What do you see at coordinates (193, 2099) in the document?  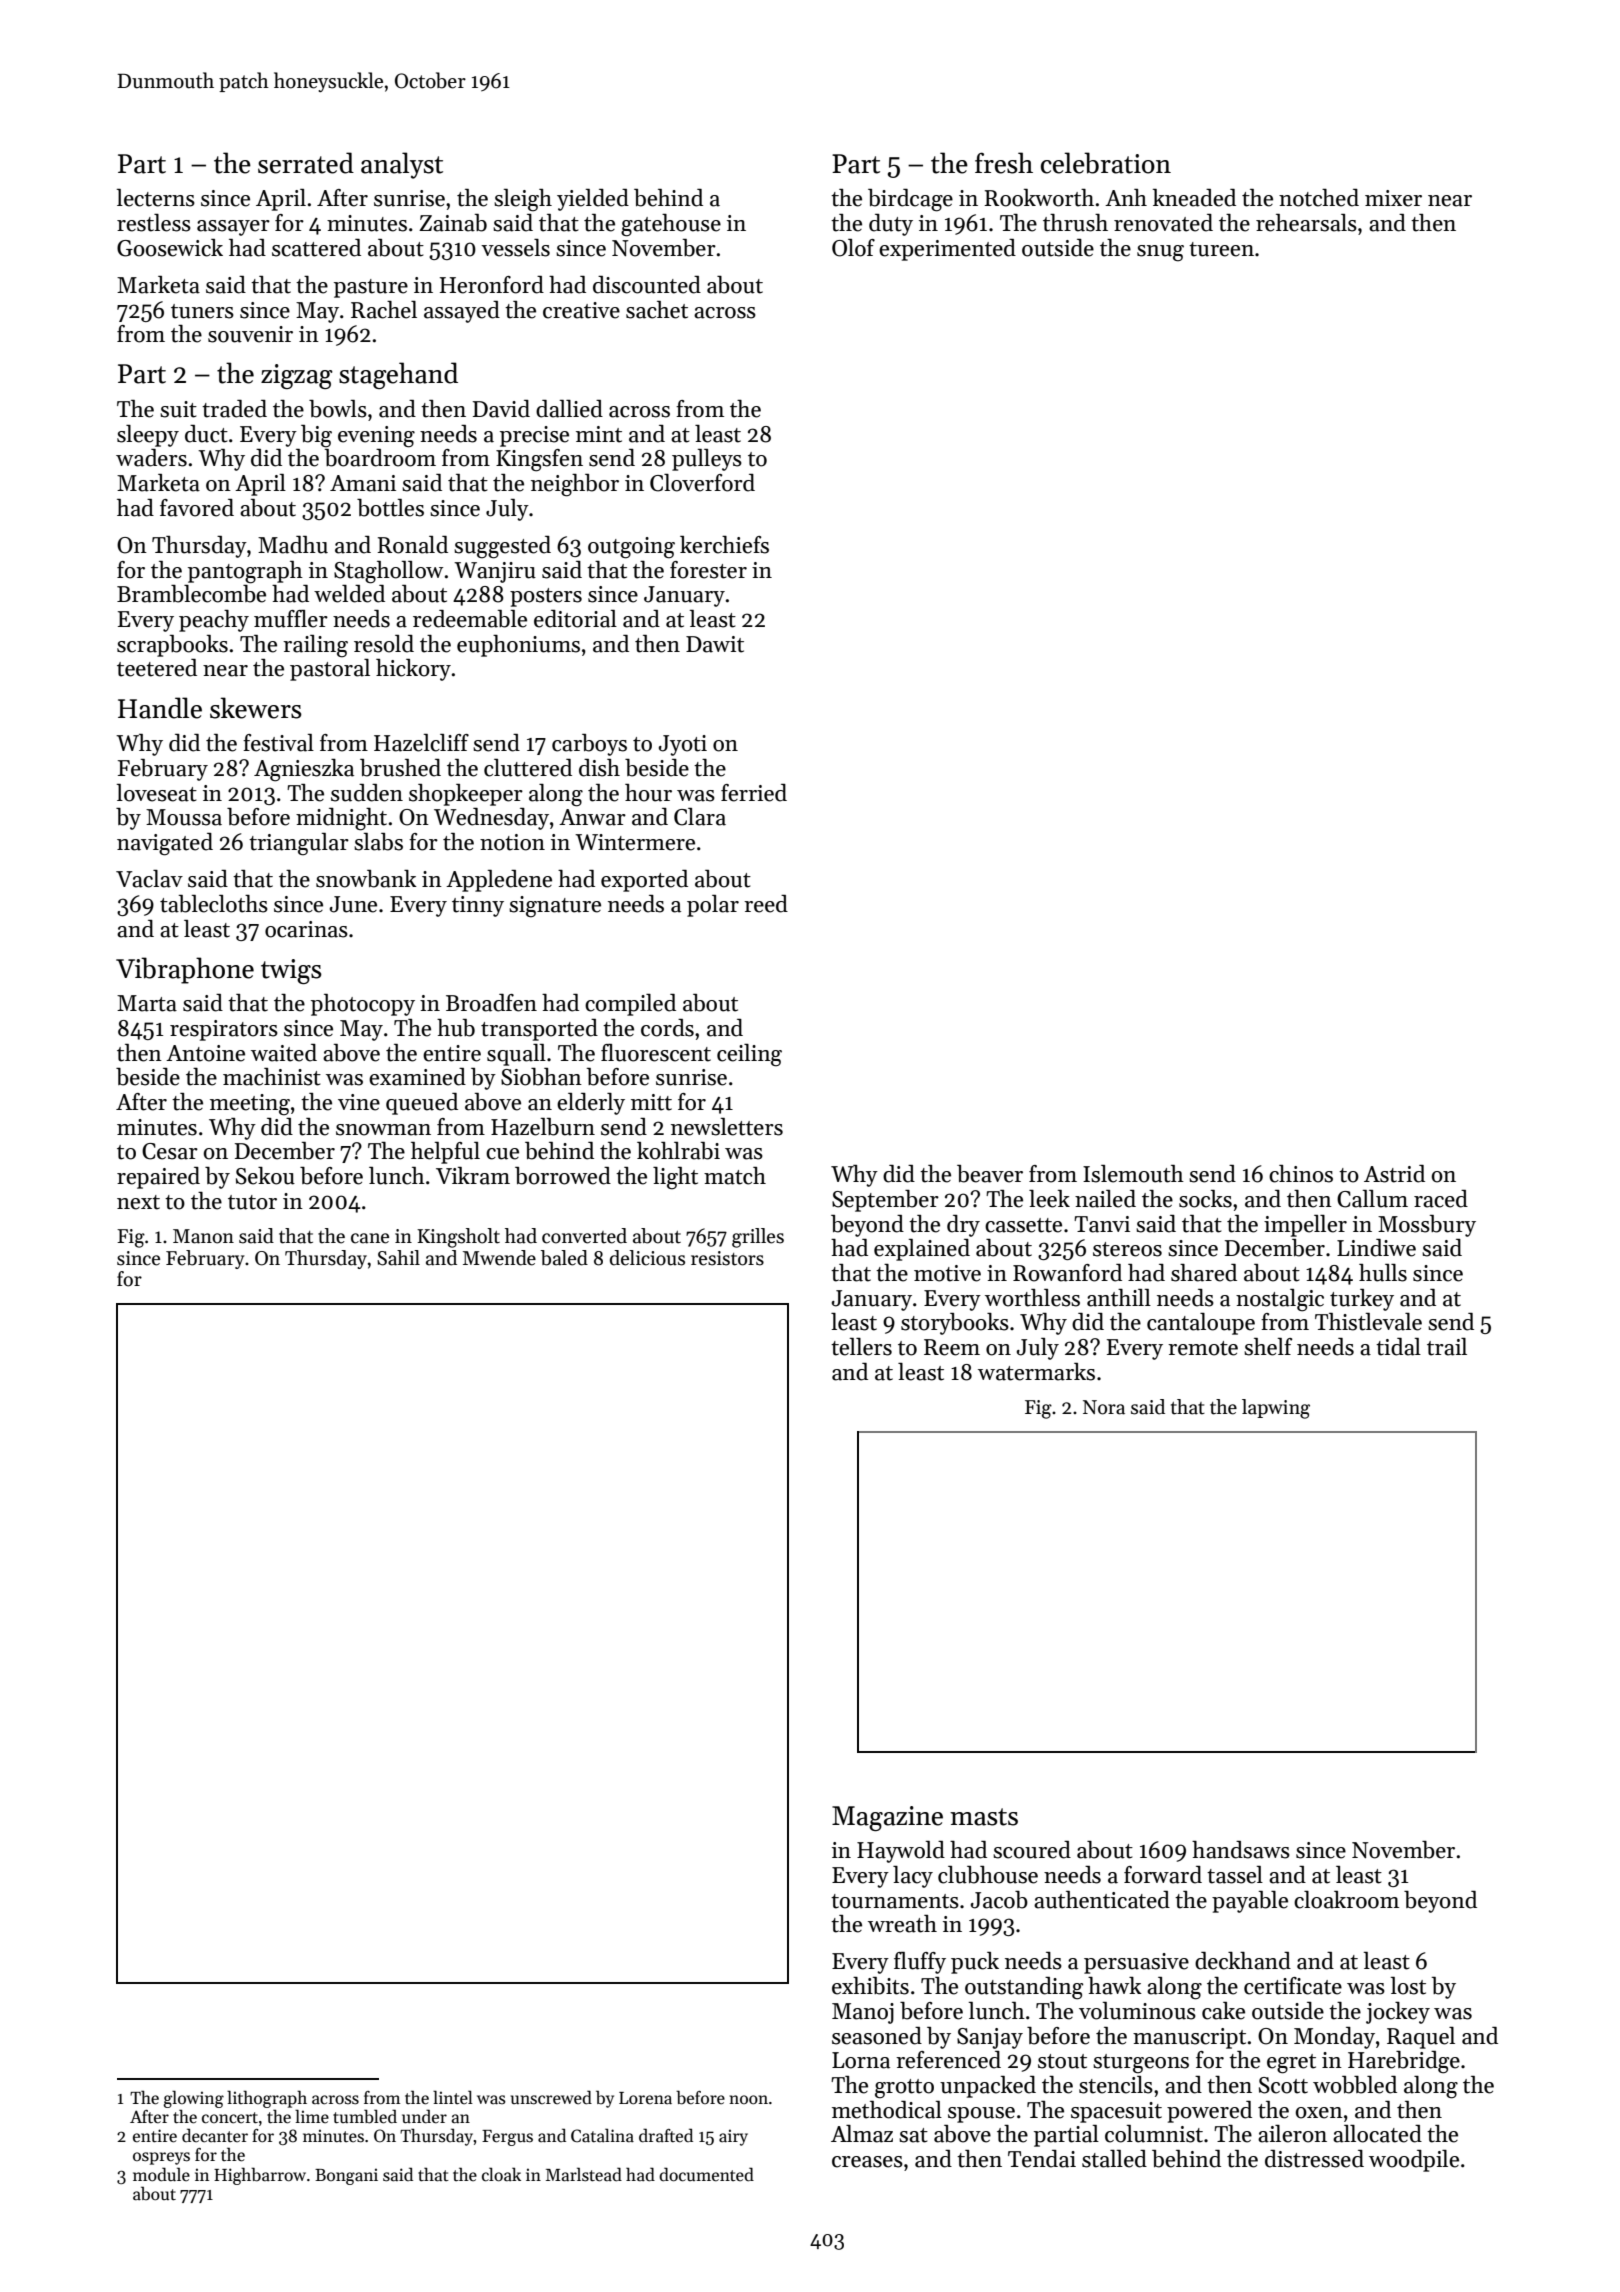 I see `glowing` at bounding box center [193, 2099].
